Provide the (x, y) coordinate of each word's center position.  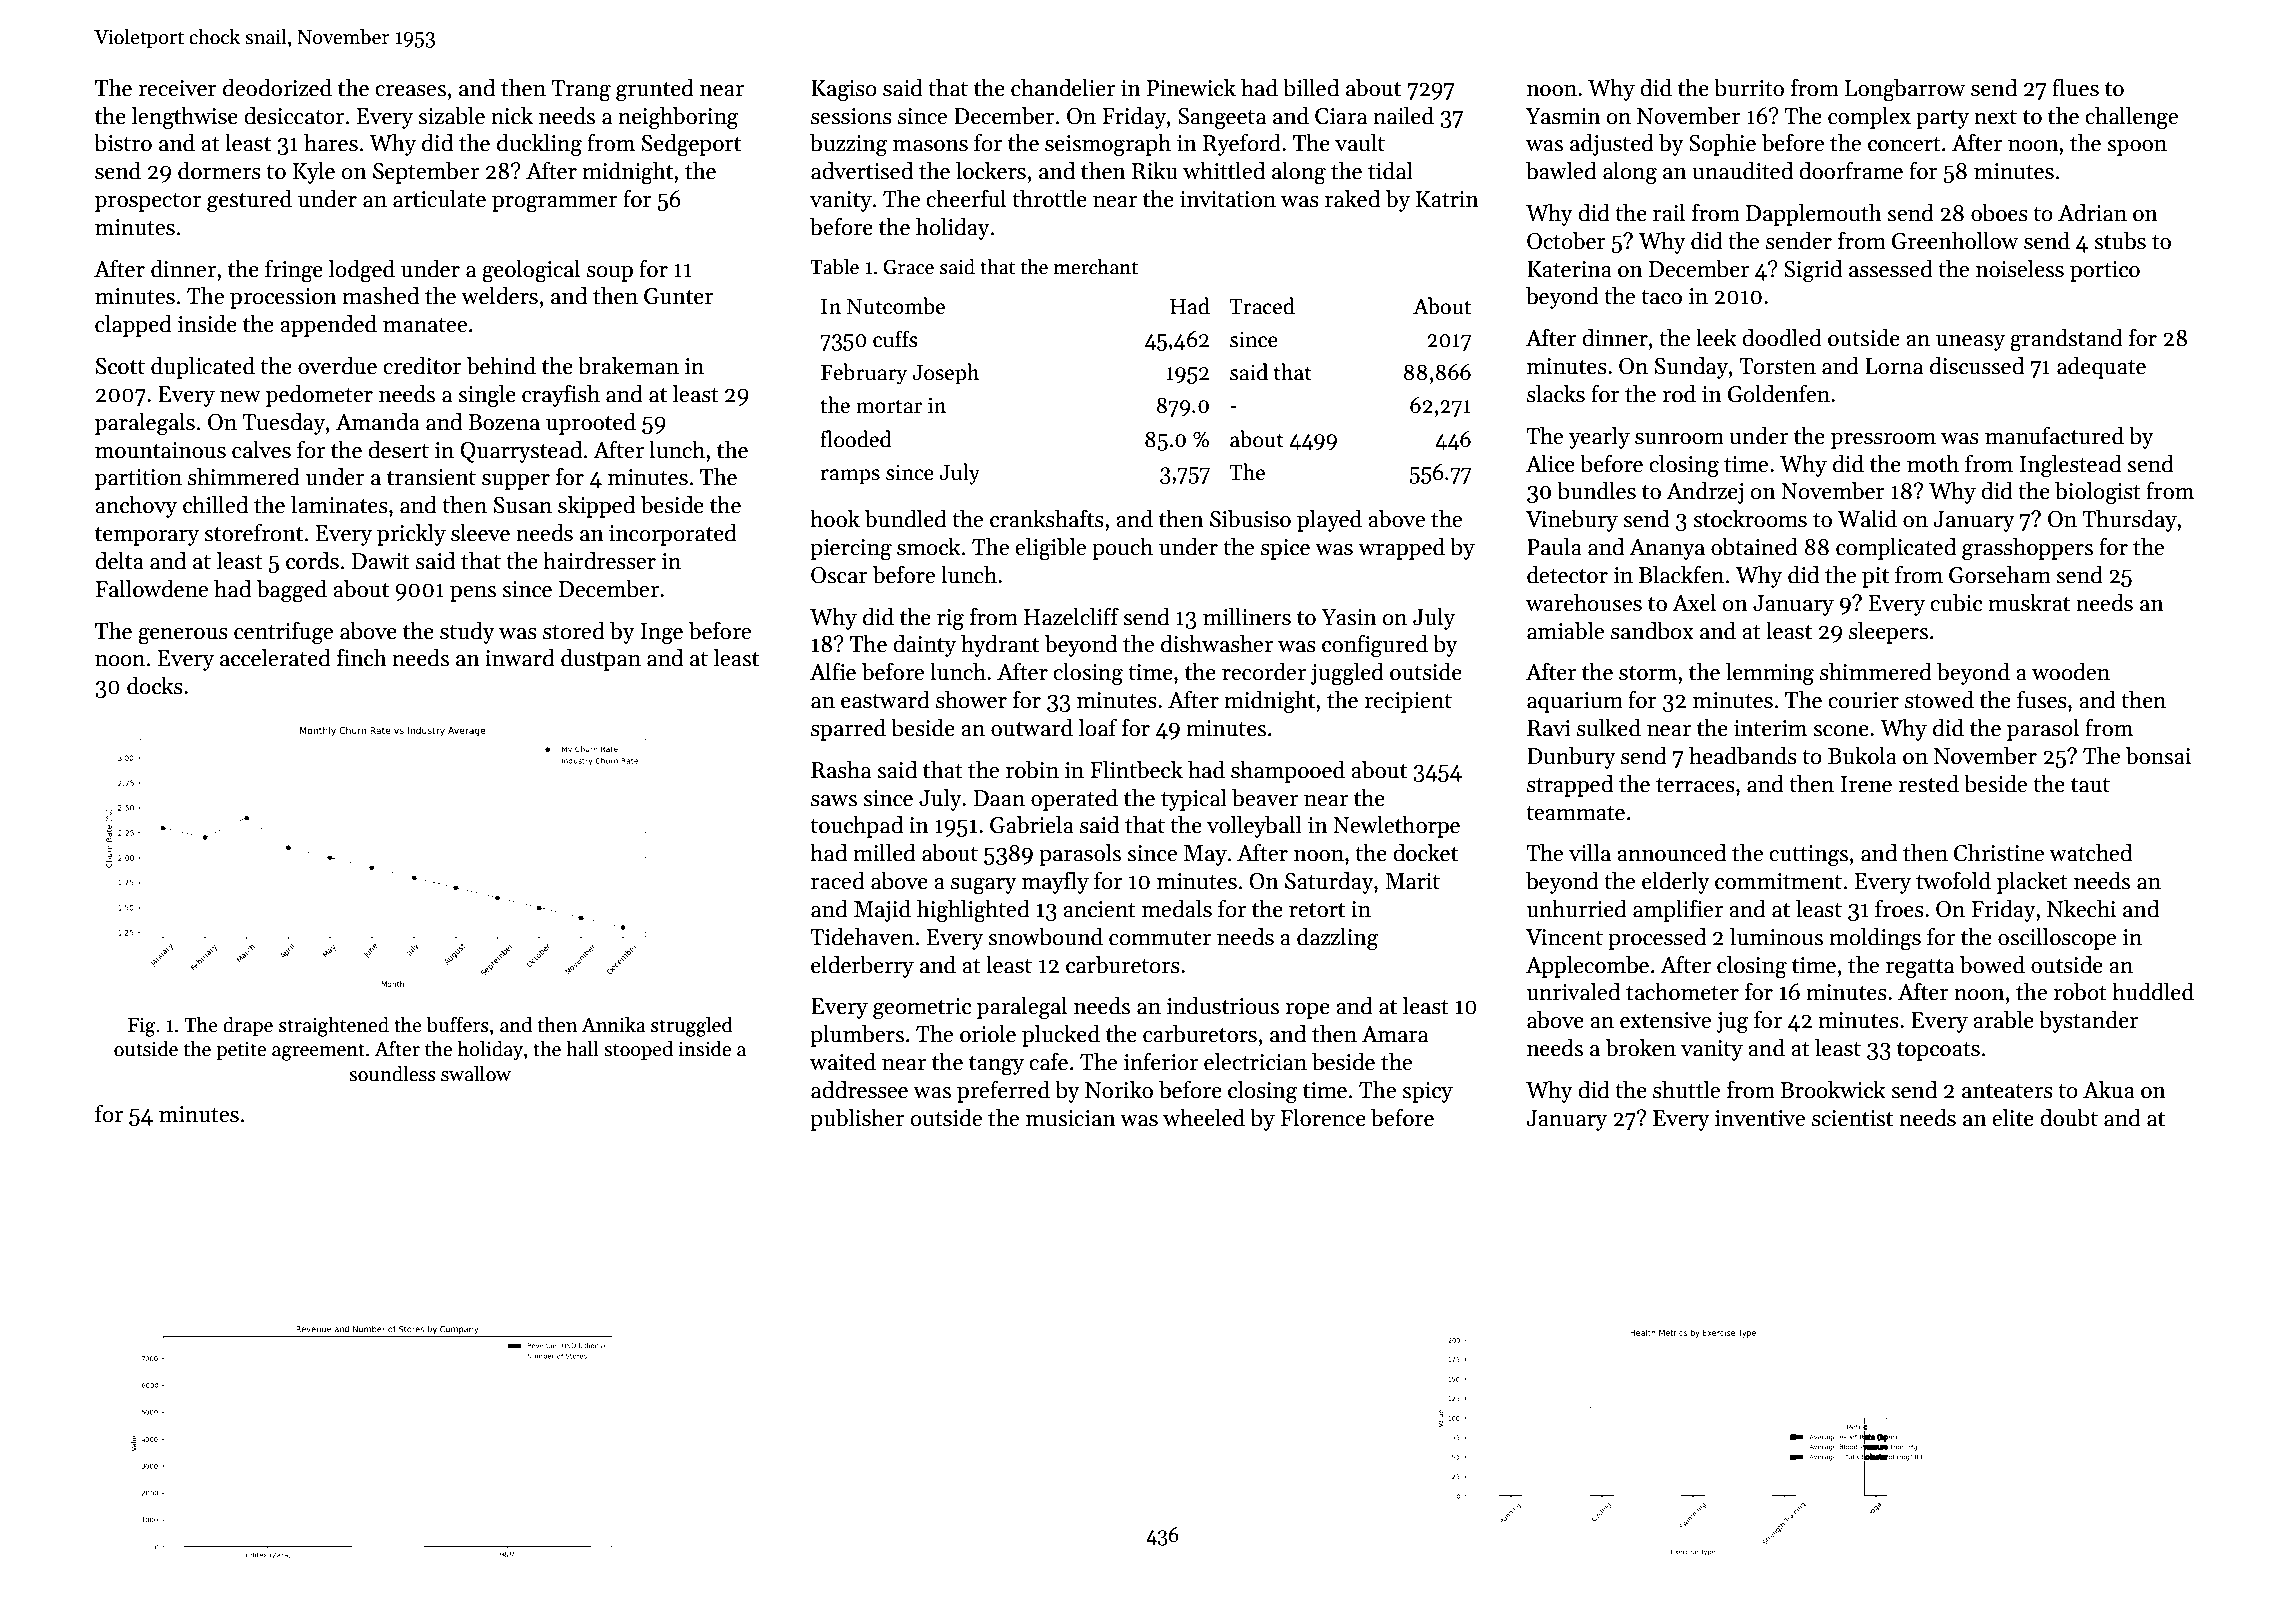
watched (2090, 853)
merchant (1096, 266)
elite (2013, 1118)
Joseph (946, 374)
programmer (555, 204)
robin (1032, 770)
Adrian (2092, 213)
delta (119, 561)
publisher (857, 1120)
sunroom (1679, 439)
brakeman (628, 366)
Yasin (1349, 617)
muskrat (2029, 603)
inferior (1161, 1062)
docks (155, 686)
